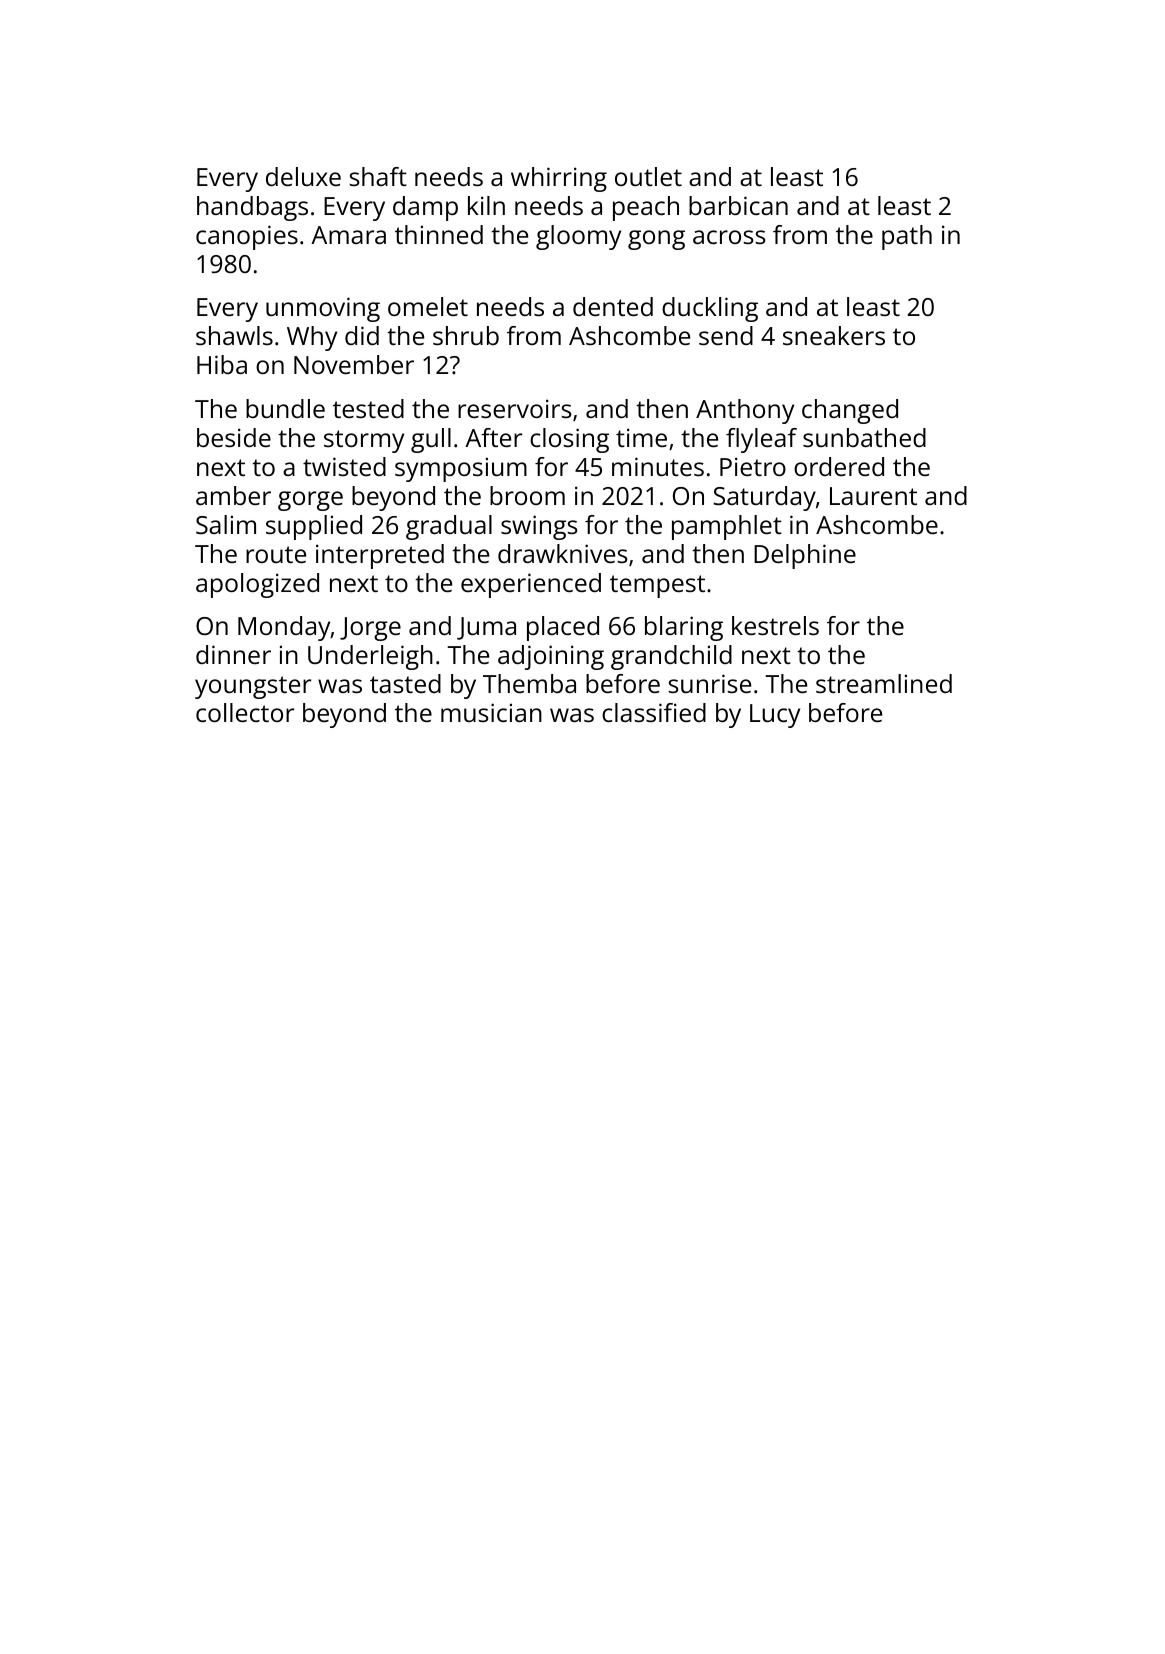 Image resolution: width=1165 pixels, height=1654 pixels. What do you see at coordinates (738, 205) in the screenshot?
I see `barbican` at bounding box center [738, 205].
